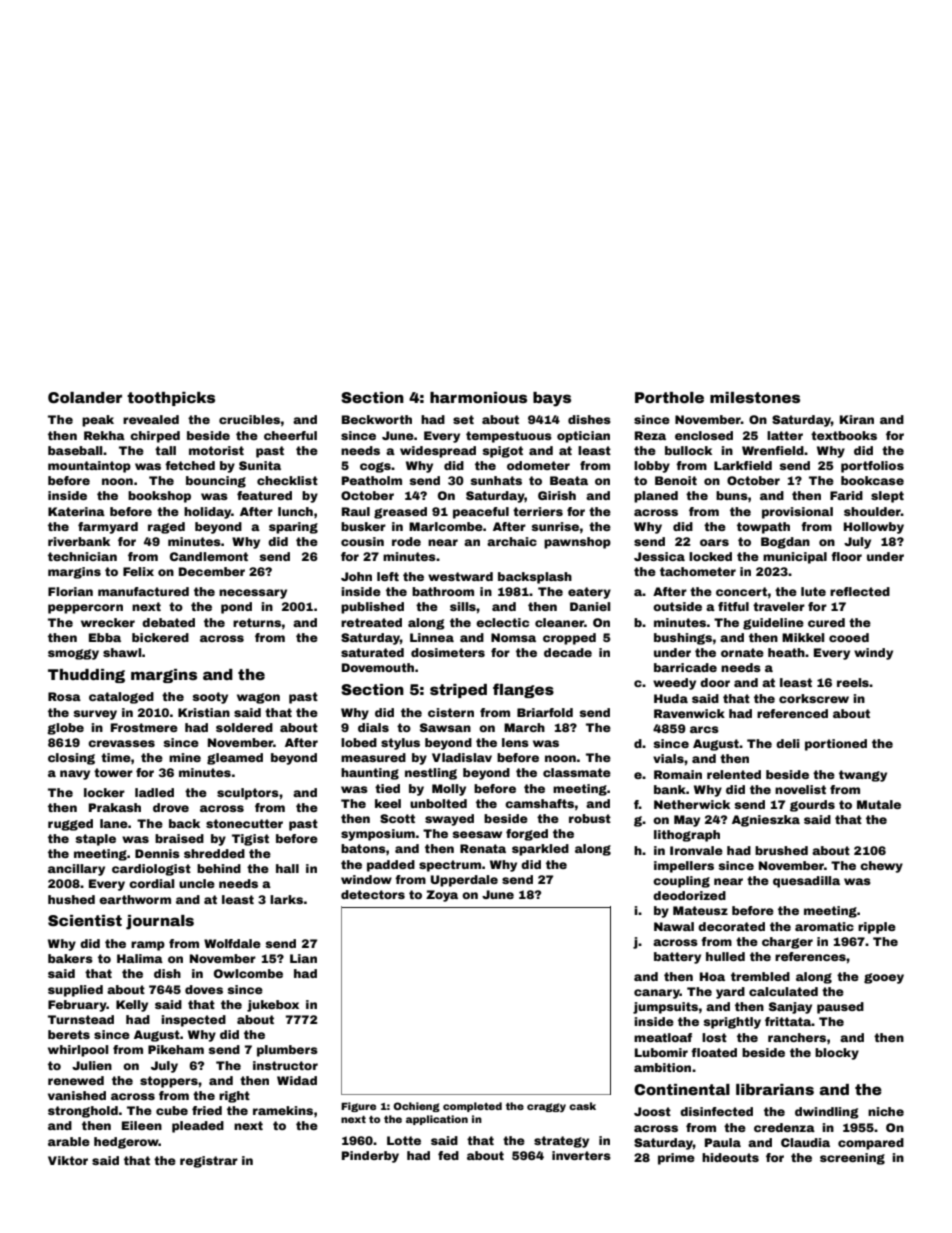  I want to click on hideouts, so click(730, 1157).
